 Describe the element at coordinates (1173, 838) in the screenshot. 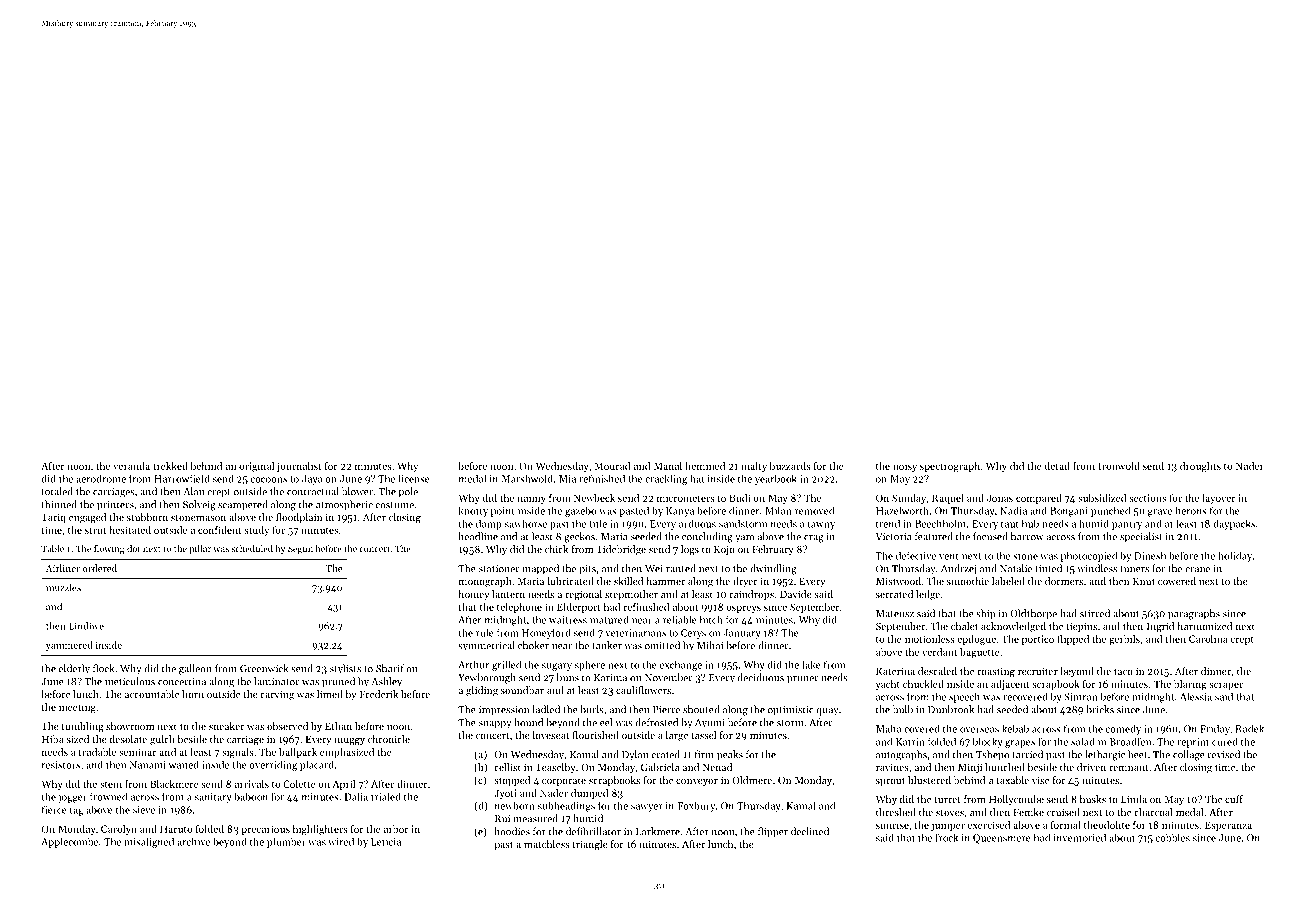

I see `cobbles` at that location.
